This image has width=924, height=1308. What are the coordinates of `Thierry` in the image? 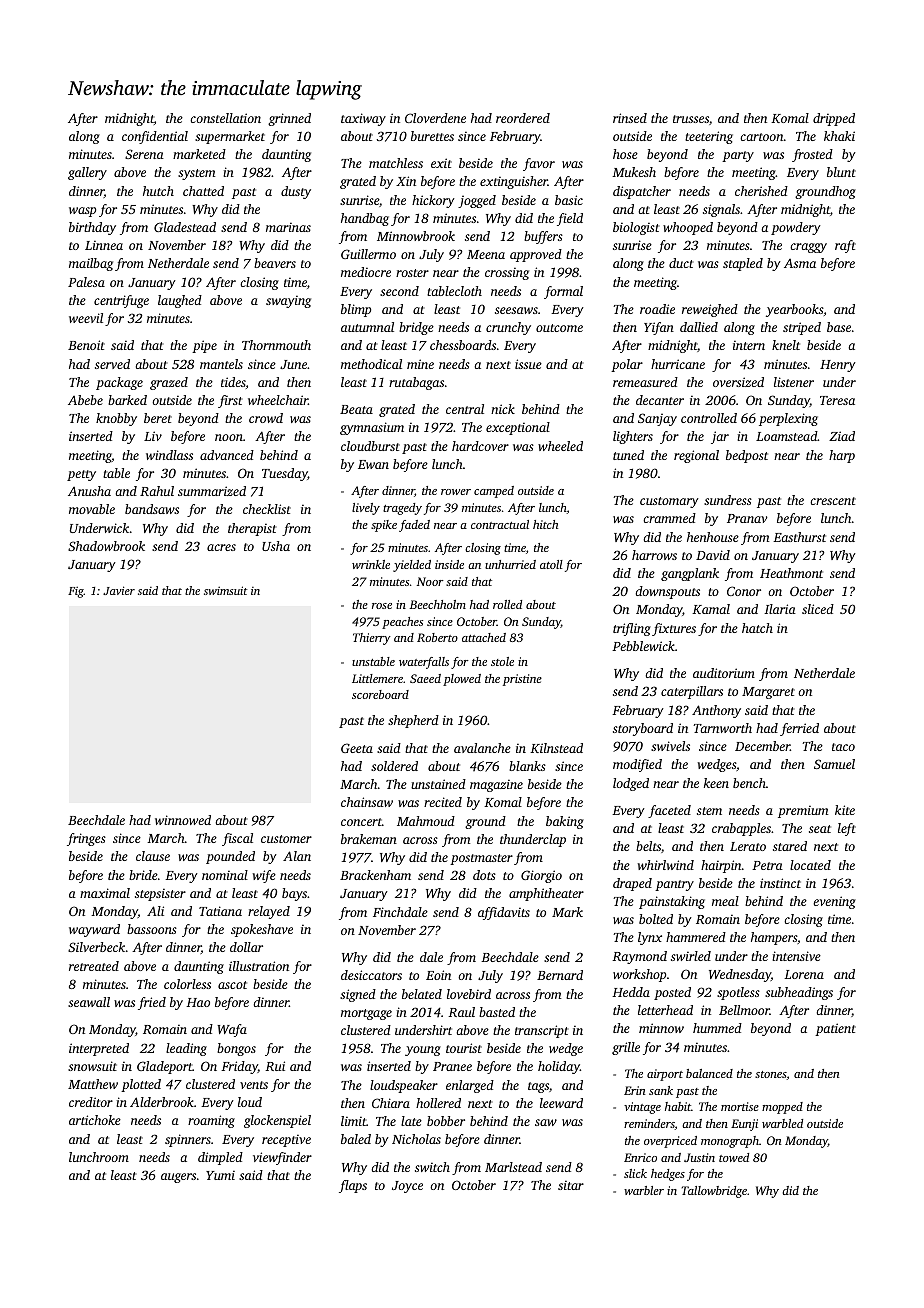 It's located at (372, 639).
